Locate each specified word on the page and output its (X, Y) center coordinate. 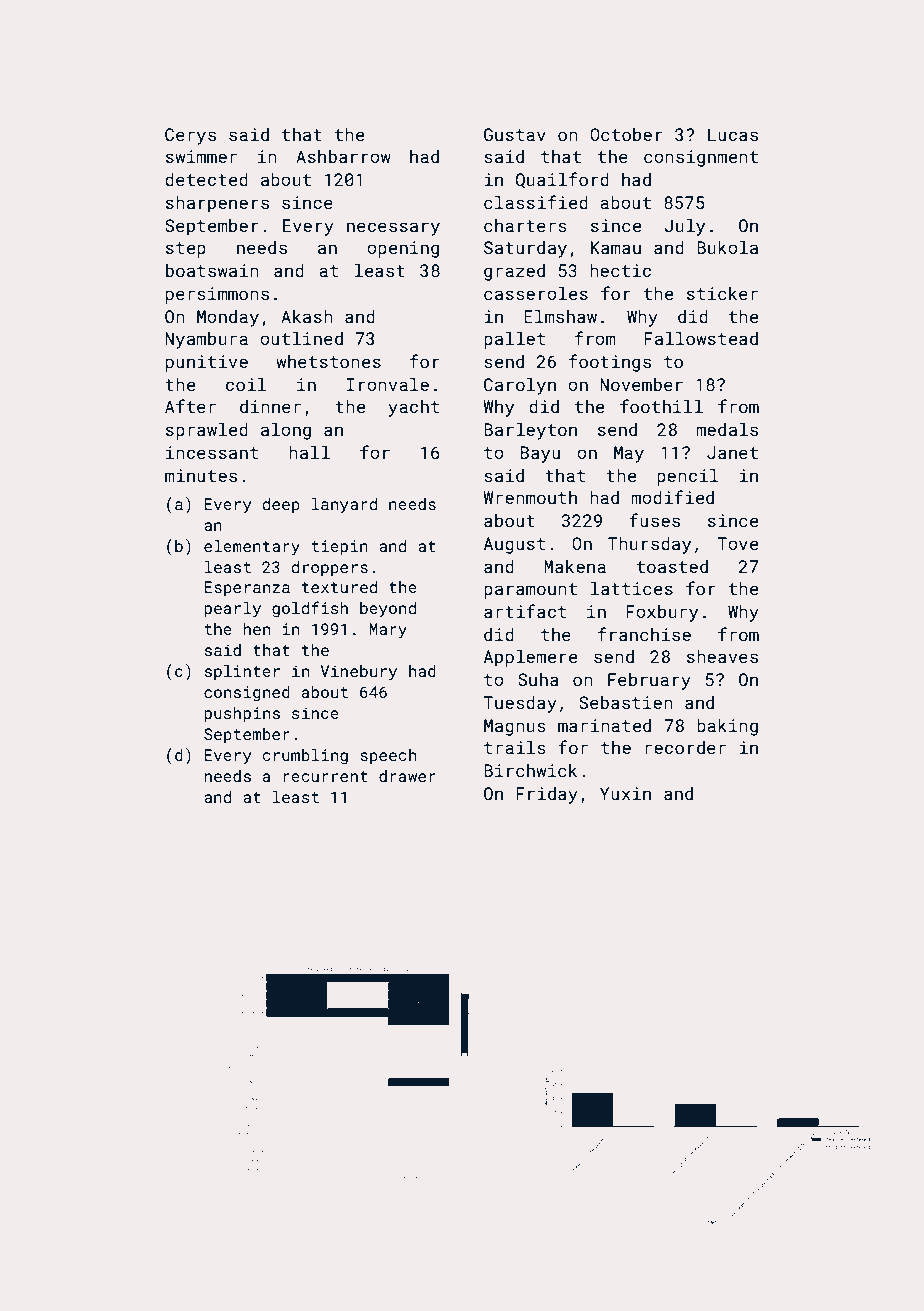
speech (388, 757)
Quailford (562, 180)
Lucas (733, 134)
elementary (252, 548)
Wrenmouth (530, 497)
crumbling (305, 757)
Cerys (190, 136)
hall (309, 452)
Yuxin (625, 793)
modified (673, 497)
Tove (737, 543)
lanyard (344, 506)
